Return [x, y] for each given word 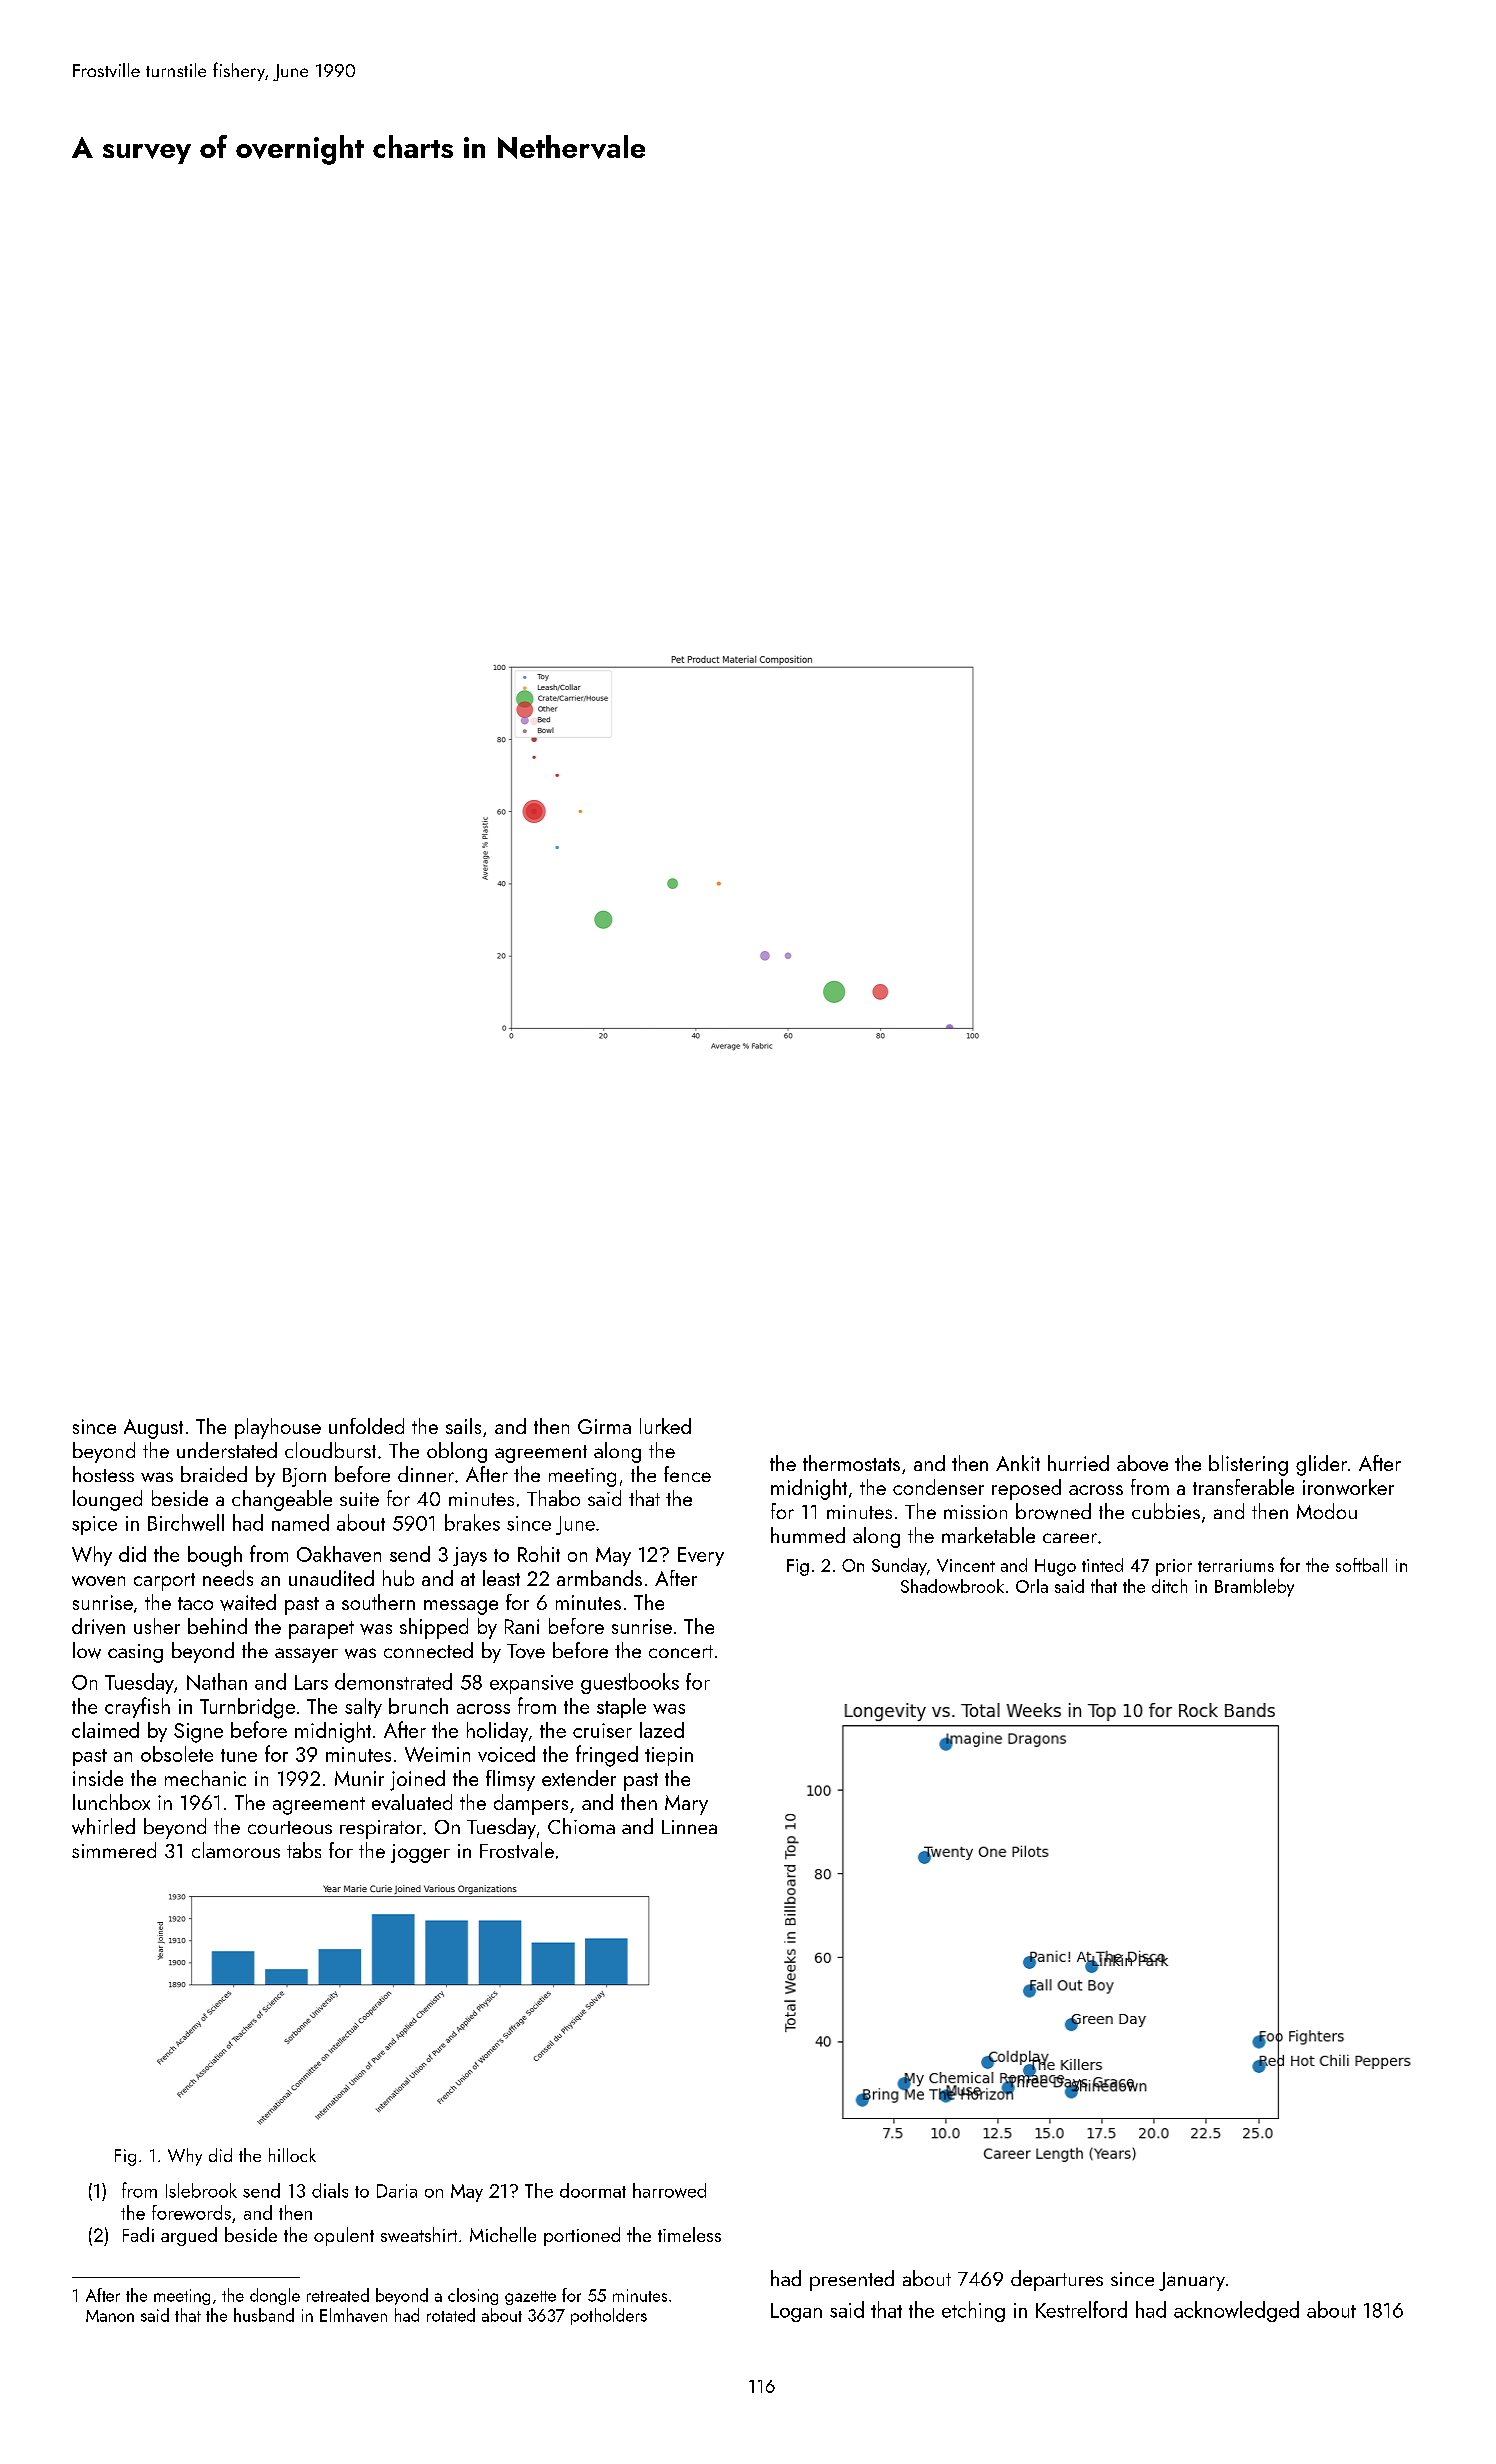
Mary [686, 1805]
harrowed [669, 2190]
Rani [522, 1626]
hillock [292, 2155]
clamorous [236, 1850]
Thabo [553, 1498]
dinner [426, 1474]
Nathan [217, 1681]
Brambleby [1254, 1588]
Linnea [689, 1827]
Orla [1032, 1586]
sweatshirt [419, 2234]
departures [1057, 2280]
